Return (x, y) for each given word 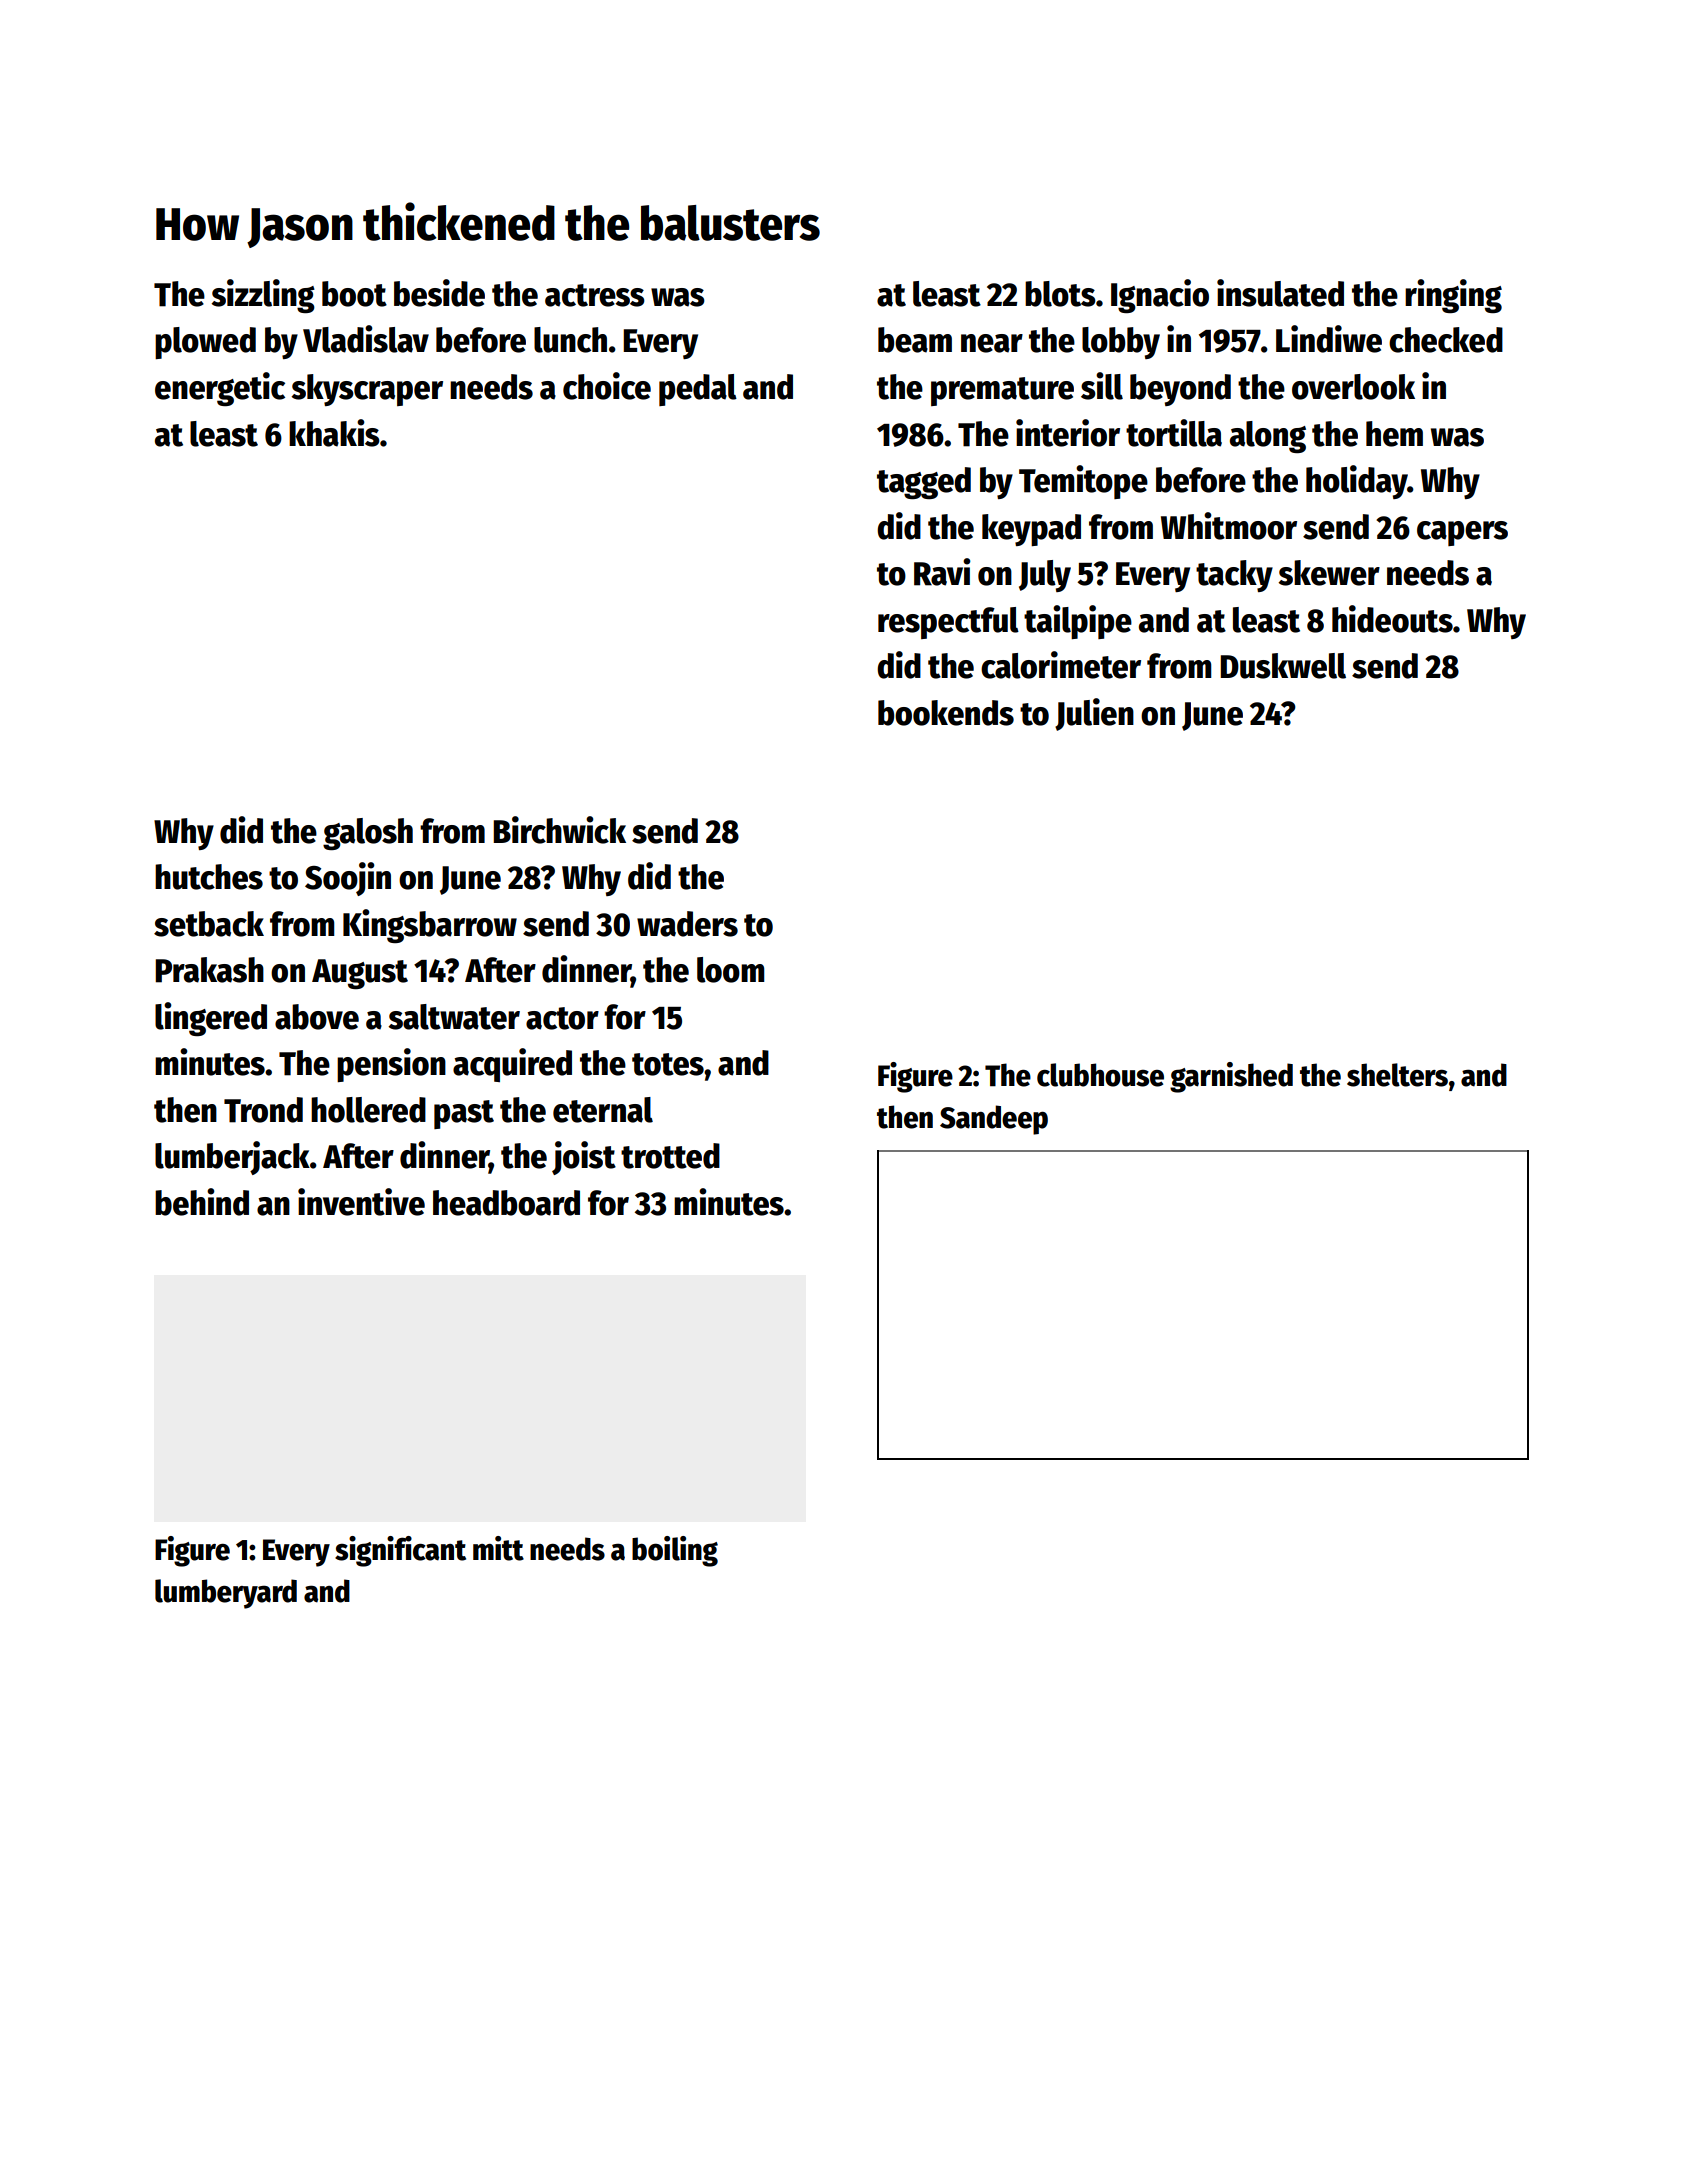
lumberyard (226, 1594)
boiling (675, 1551)
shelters (1397, 1075)
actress (595, 295)
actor (562, 1018)
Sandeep (994, 1120)
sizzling (263, 296)
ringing (1453, 296)
